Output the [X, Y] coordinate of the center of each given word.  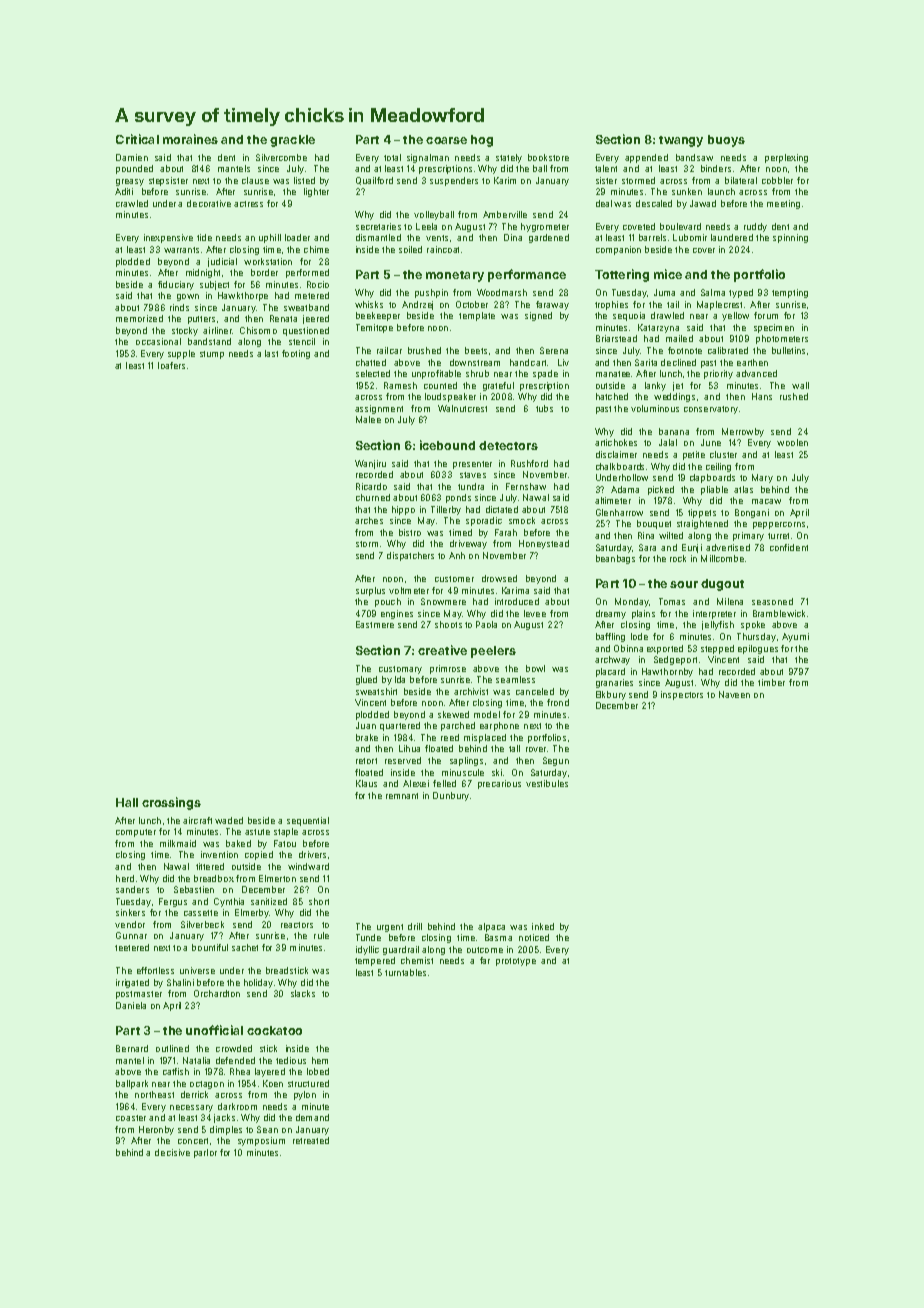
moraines [190, 139]
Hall [127, 802]
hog [482, 141]
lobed [318, 1071]
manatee [613, 374]
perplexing [786, 158]
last [271, 353]
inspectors [682, 695]
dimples [226, 1130]
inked [543, 926]
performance [527, 275]
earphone [499, 726]
